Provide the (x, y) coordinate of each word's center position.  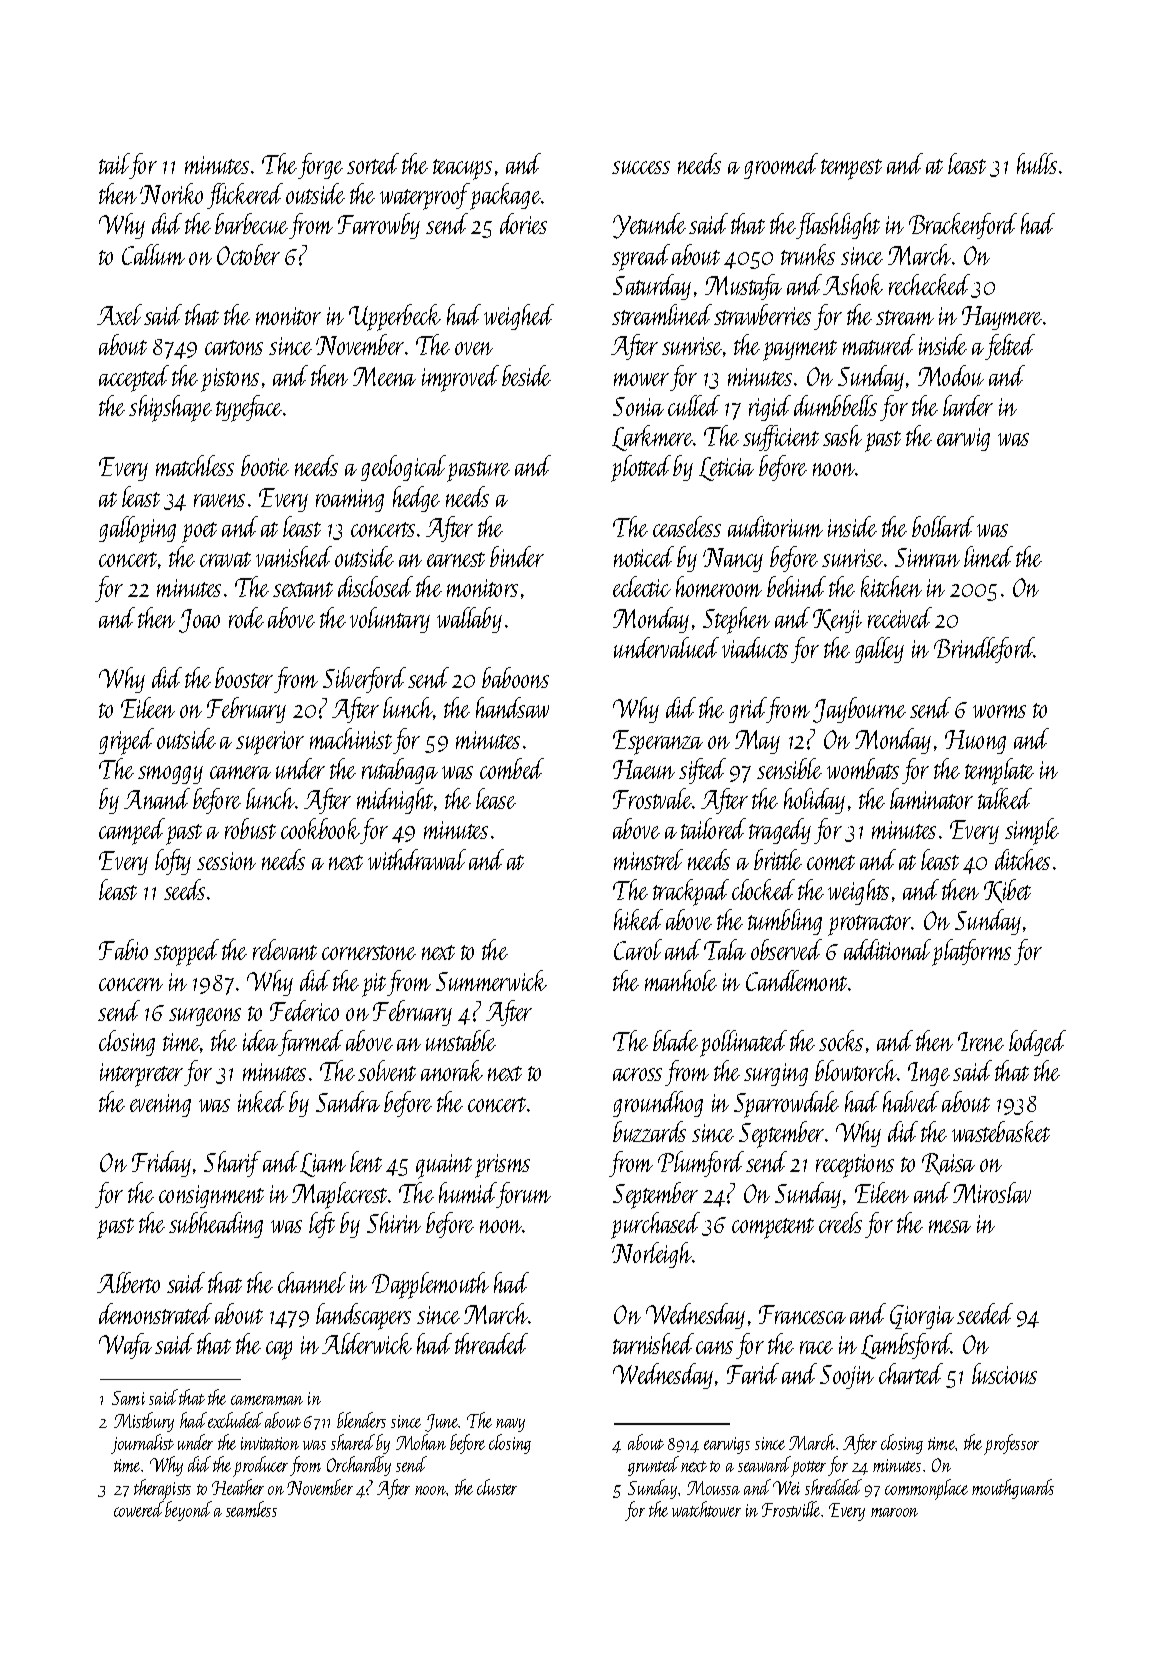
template (999, 771)
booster (244, 677)
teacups (462, 169)
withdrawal (417, 859)
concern (131, 984)
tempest (851, 169)
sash (842, 435)
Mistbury (144, 1422)
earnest (456, 559)
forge (320, 166)
